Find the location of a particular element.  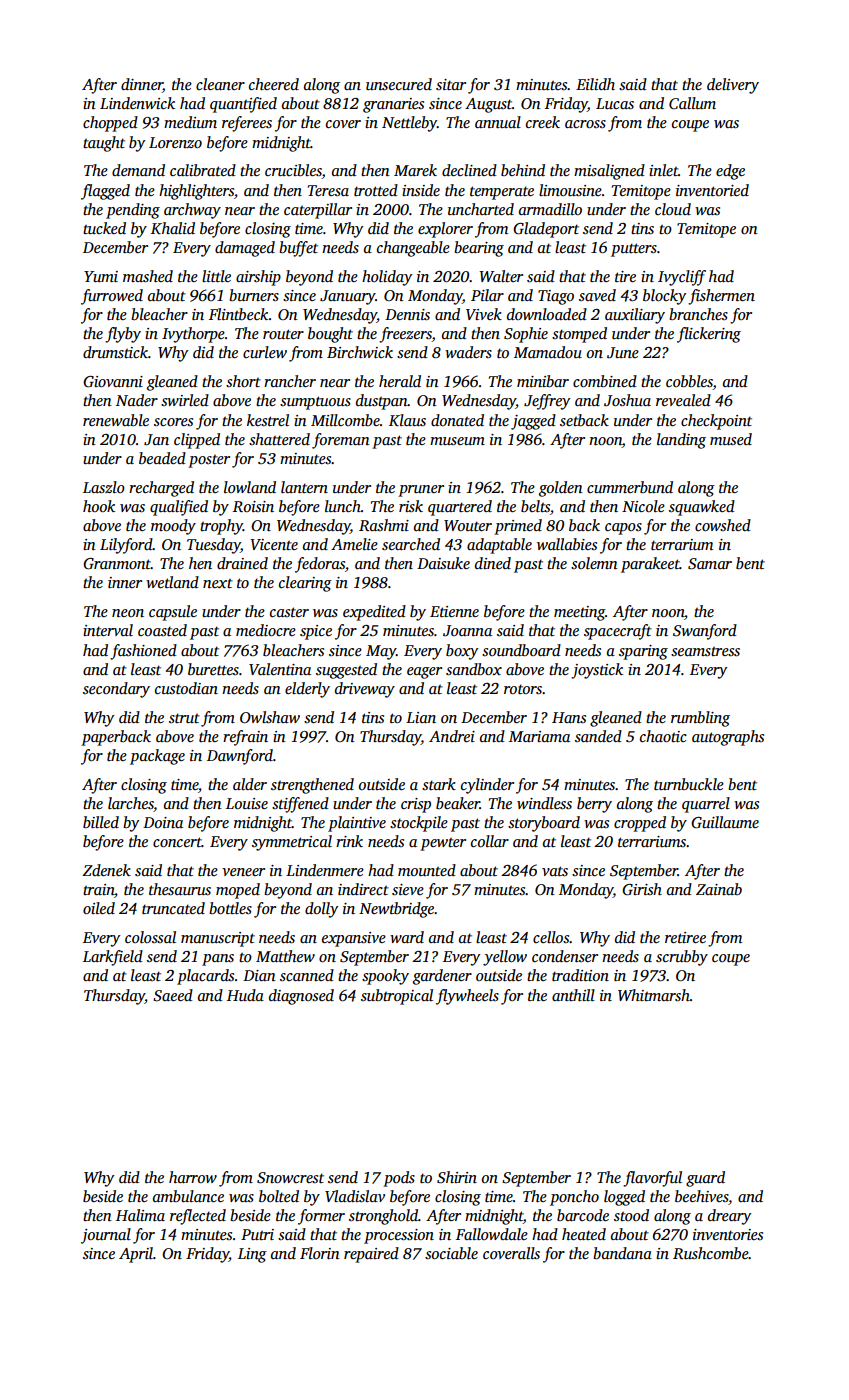

autographs is located at coordinates (728, 738).
